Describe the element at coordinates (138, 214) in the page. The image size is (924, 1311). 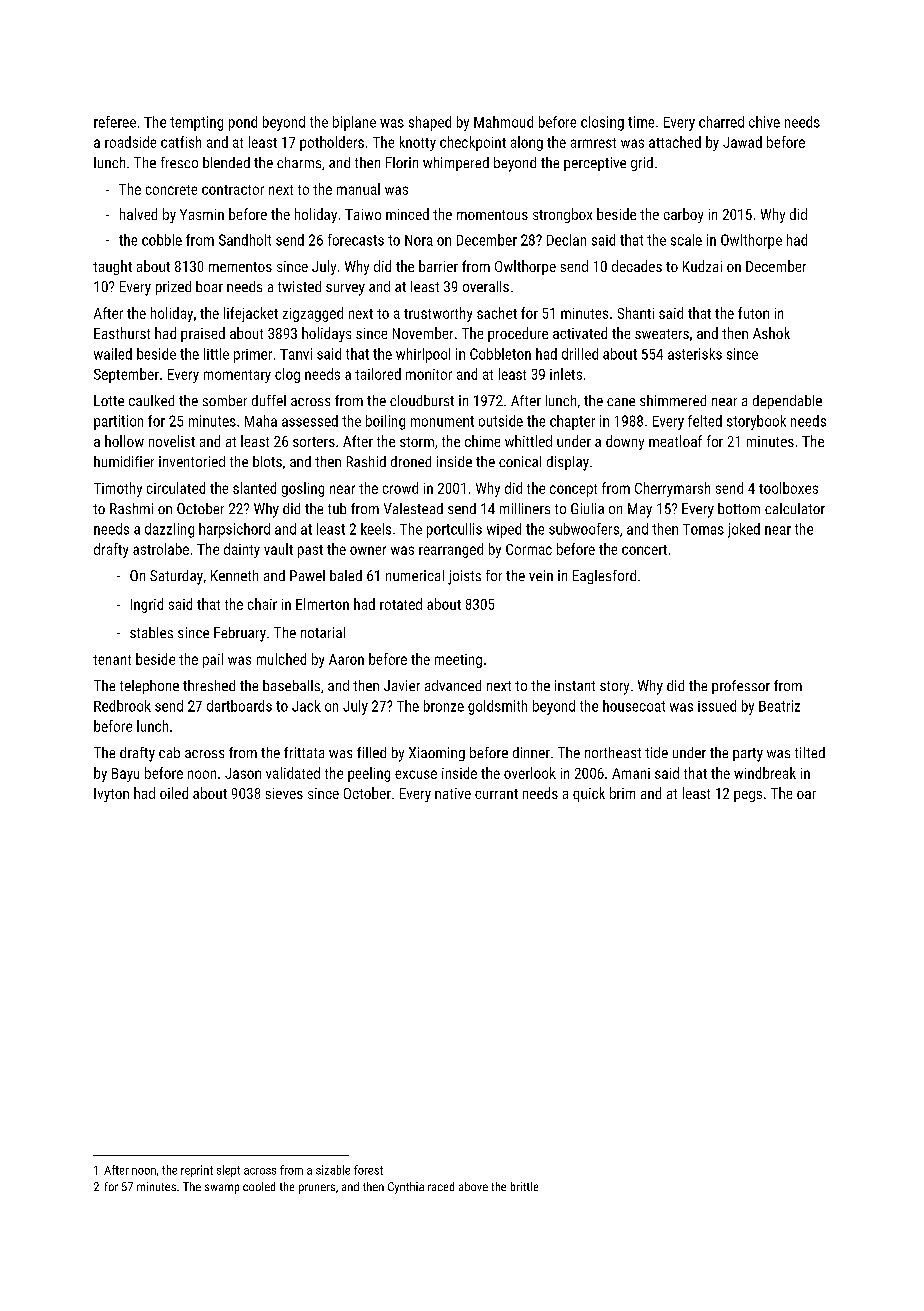
I see `halved` at that location.
